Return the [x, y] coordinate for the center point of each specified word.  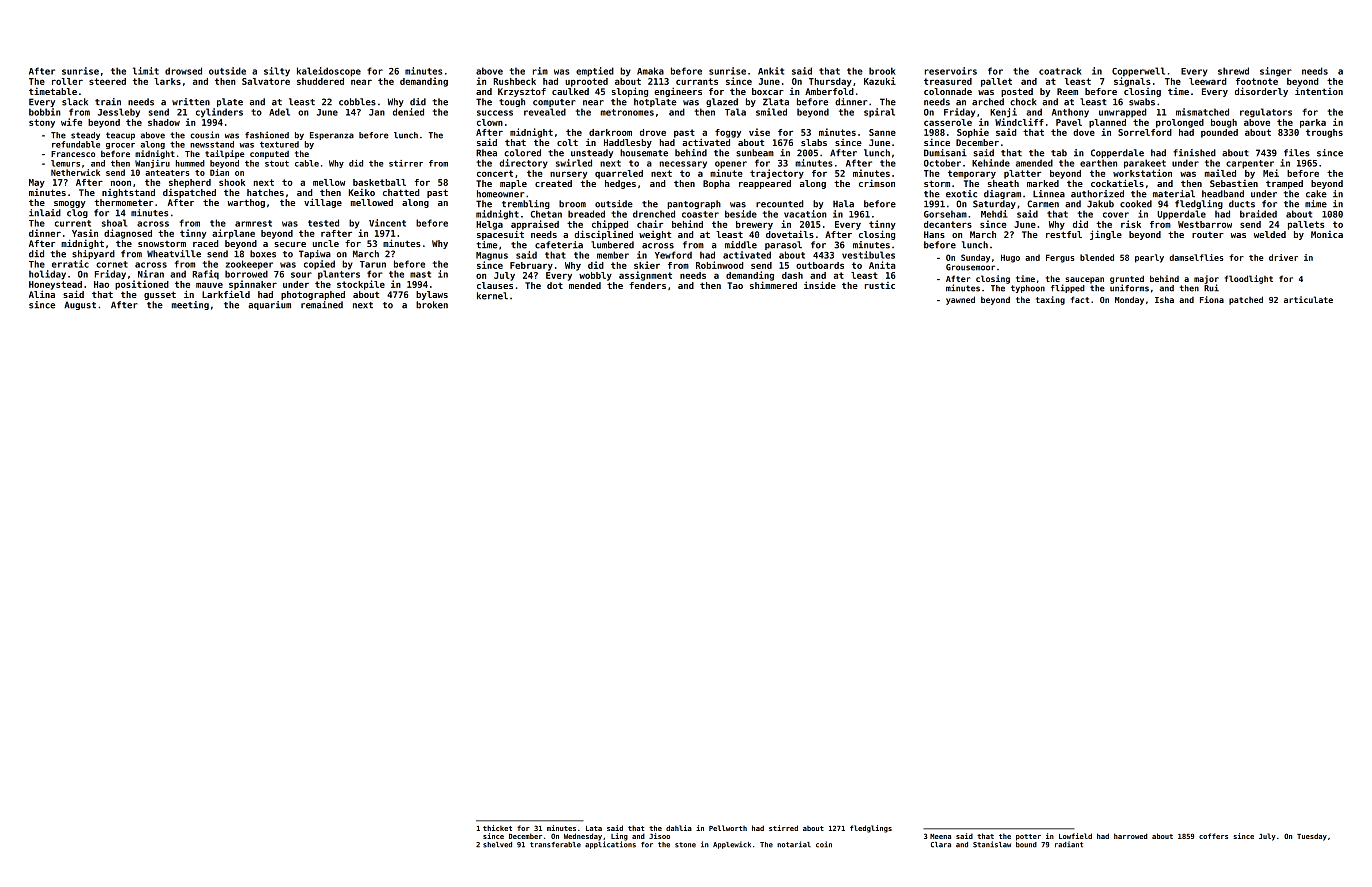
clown [490, 122]
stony [42, 123]
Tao [735, 285]
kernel [492, 296]
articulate [1308, 299]
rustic [880, 285]
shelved [497, 845]
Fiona [1212, 299]
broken [432, 305]
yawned [960, 300]
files [1297, 153]
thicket [497, 828]
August [80, 305]
